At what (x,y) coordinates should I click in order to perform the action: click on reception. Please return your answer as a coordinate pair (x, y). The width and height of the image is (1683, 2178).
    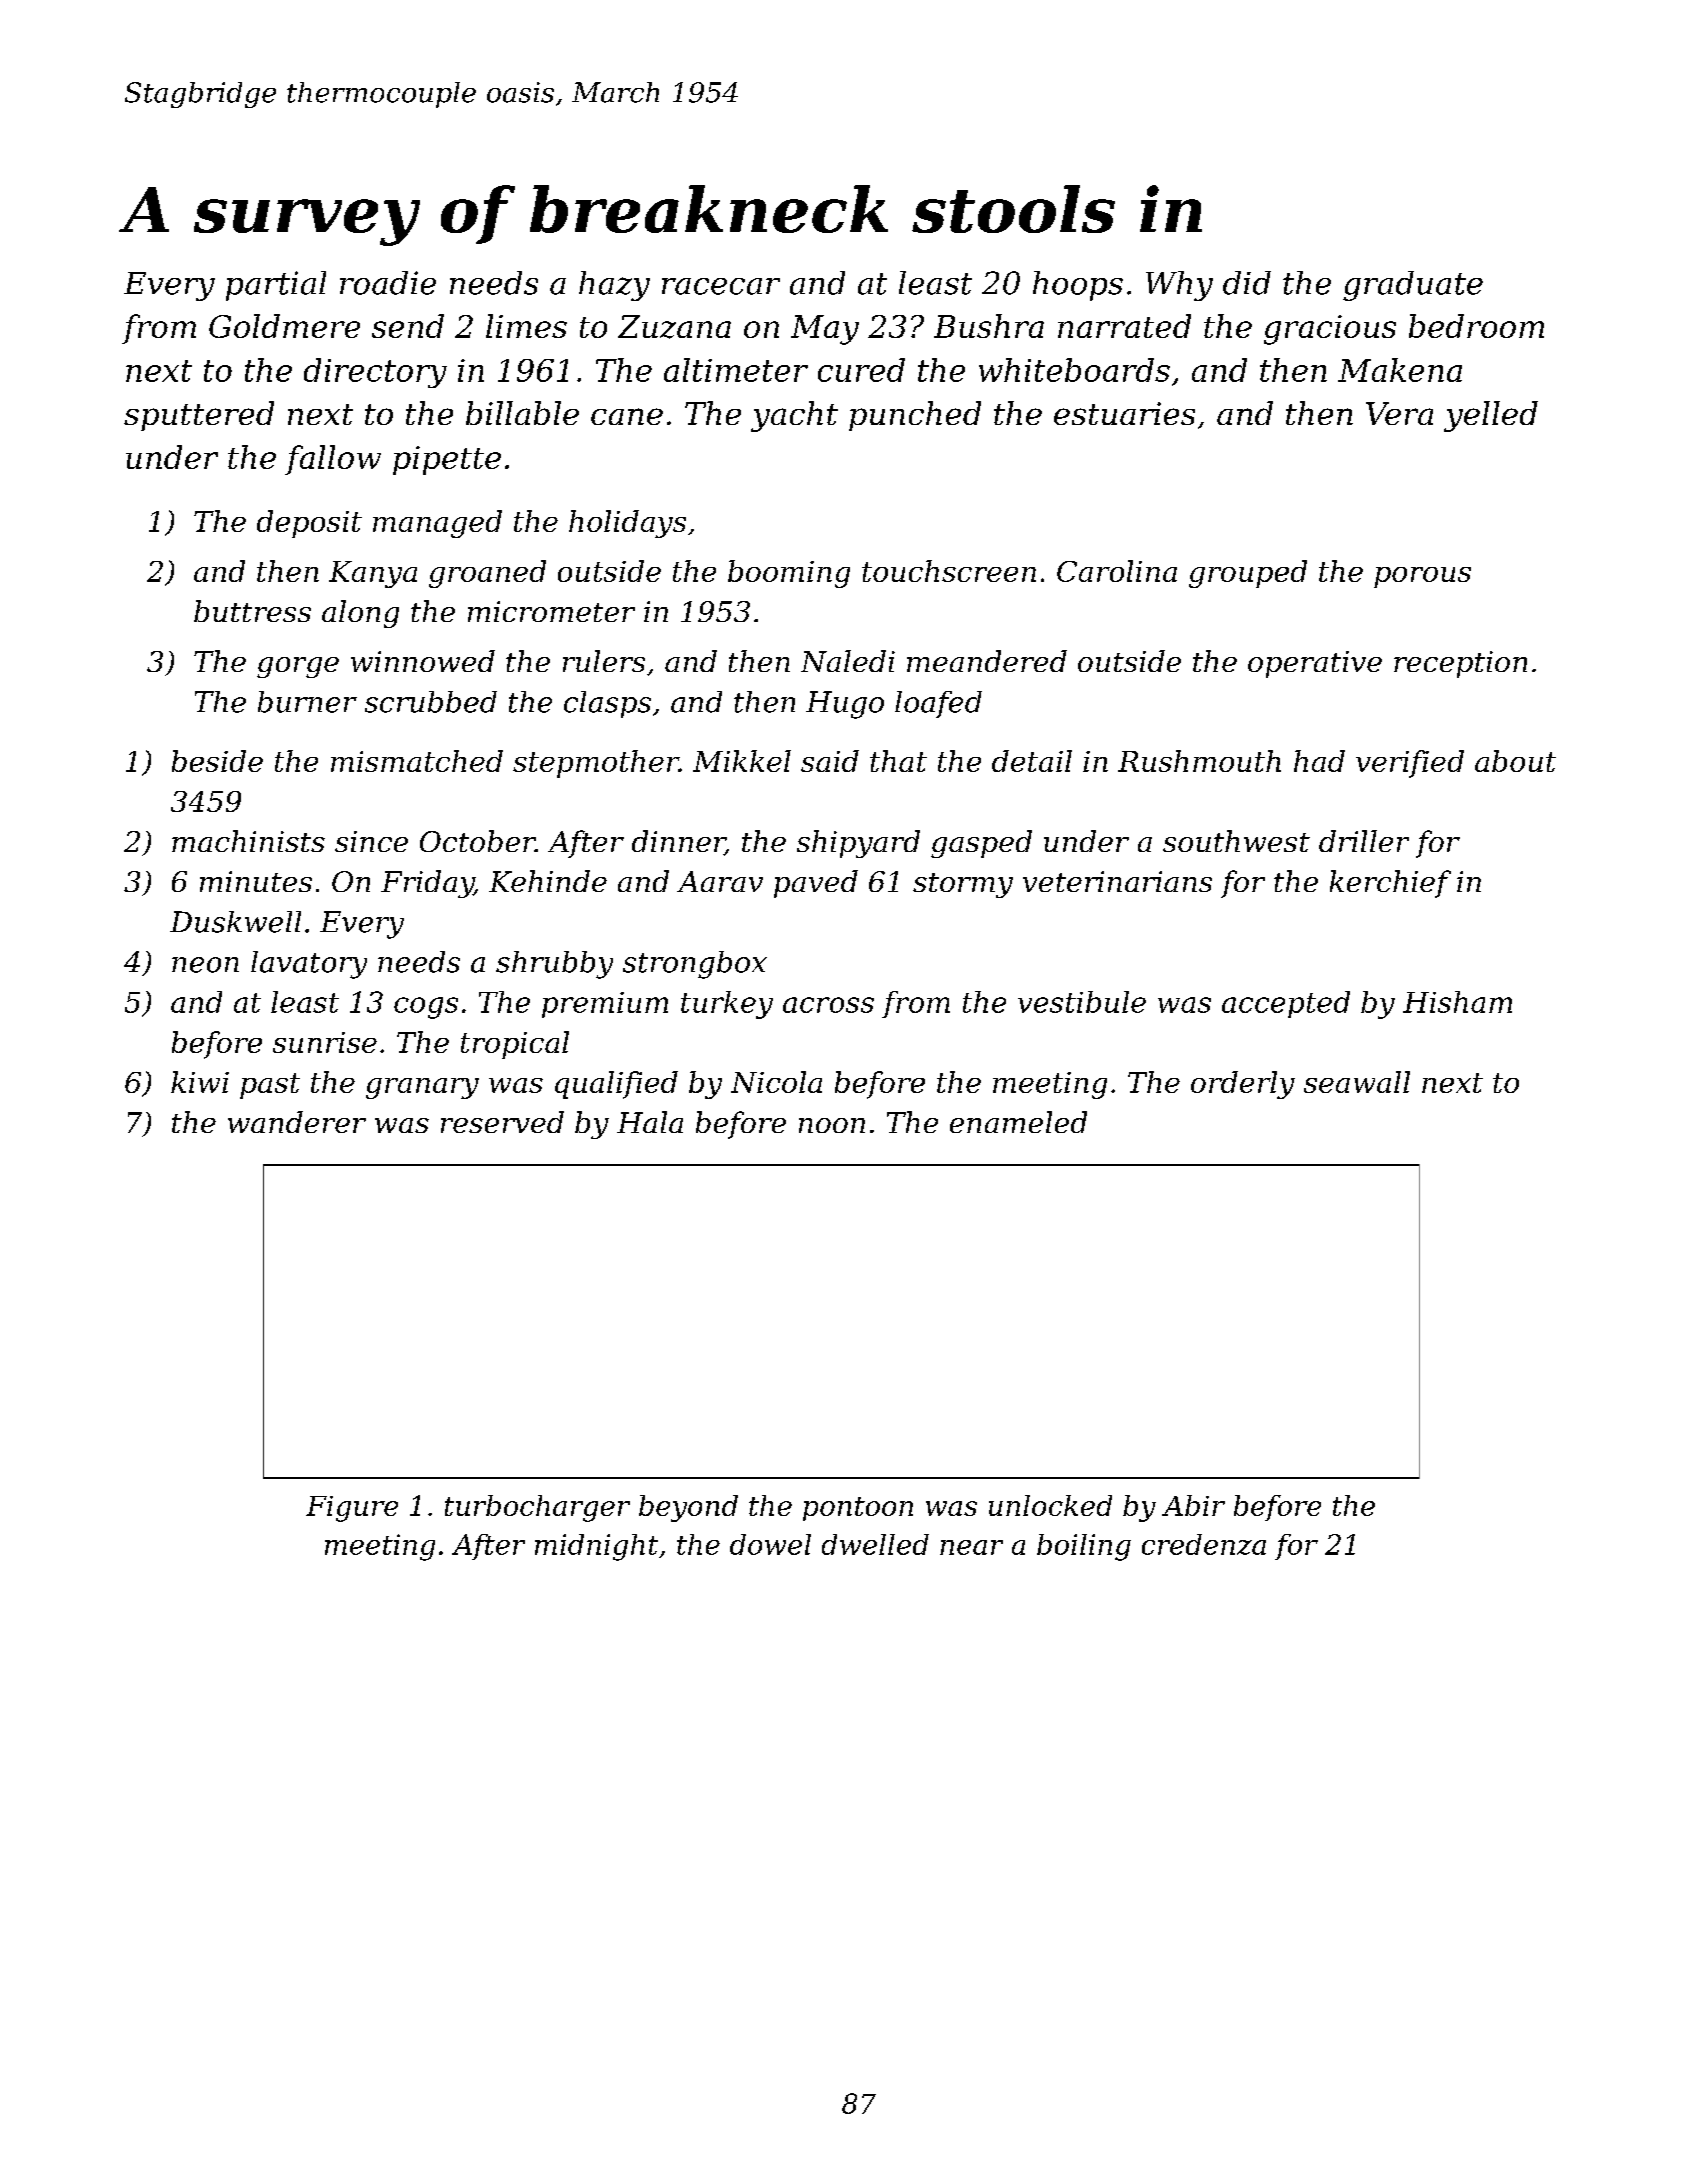
    Looking at the image, I should click on (1460, 664).
